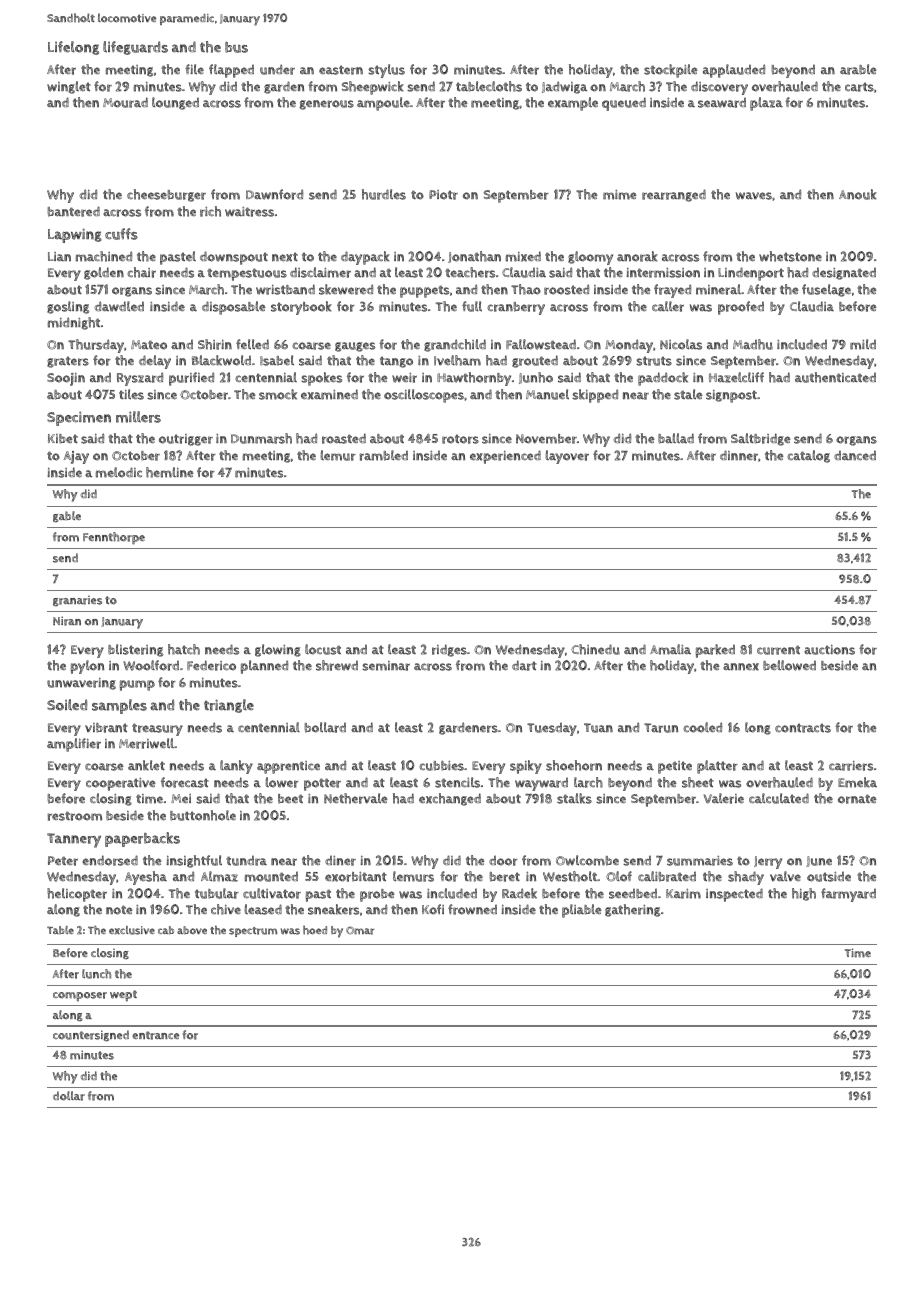 The width and height of the screenshot is (924, 1308). What do you see at coordinates (778, 650) in the screenshot?
I see `current` at bounding box center [778, 650].
